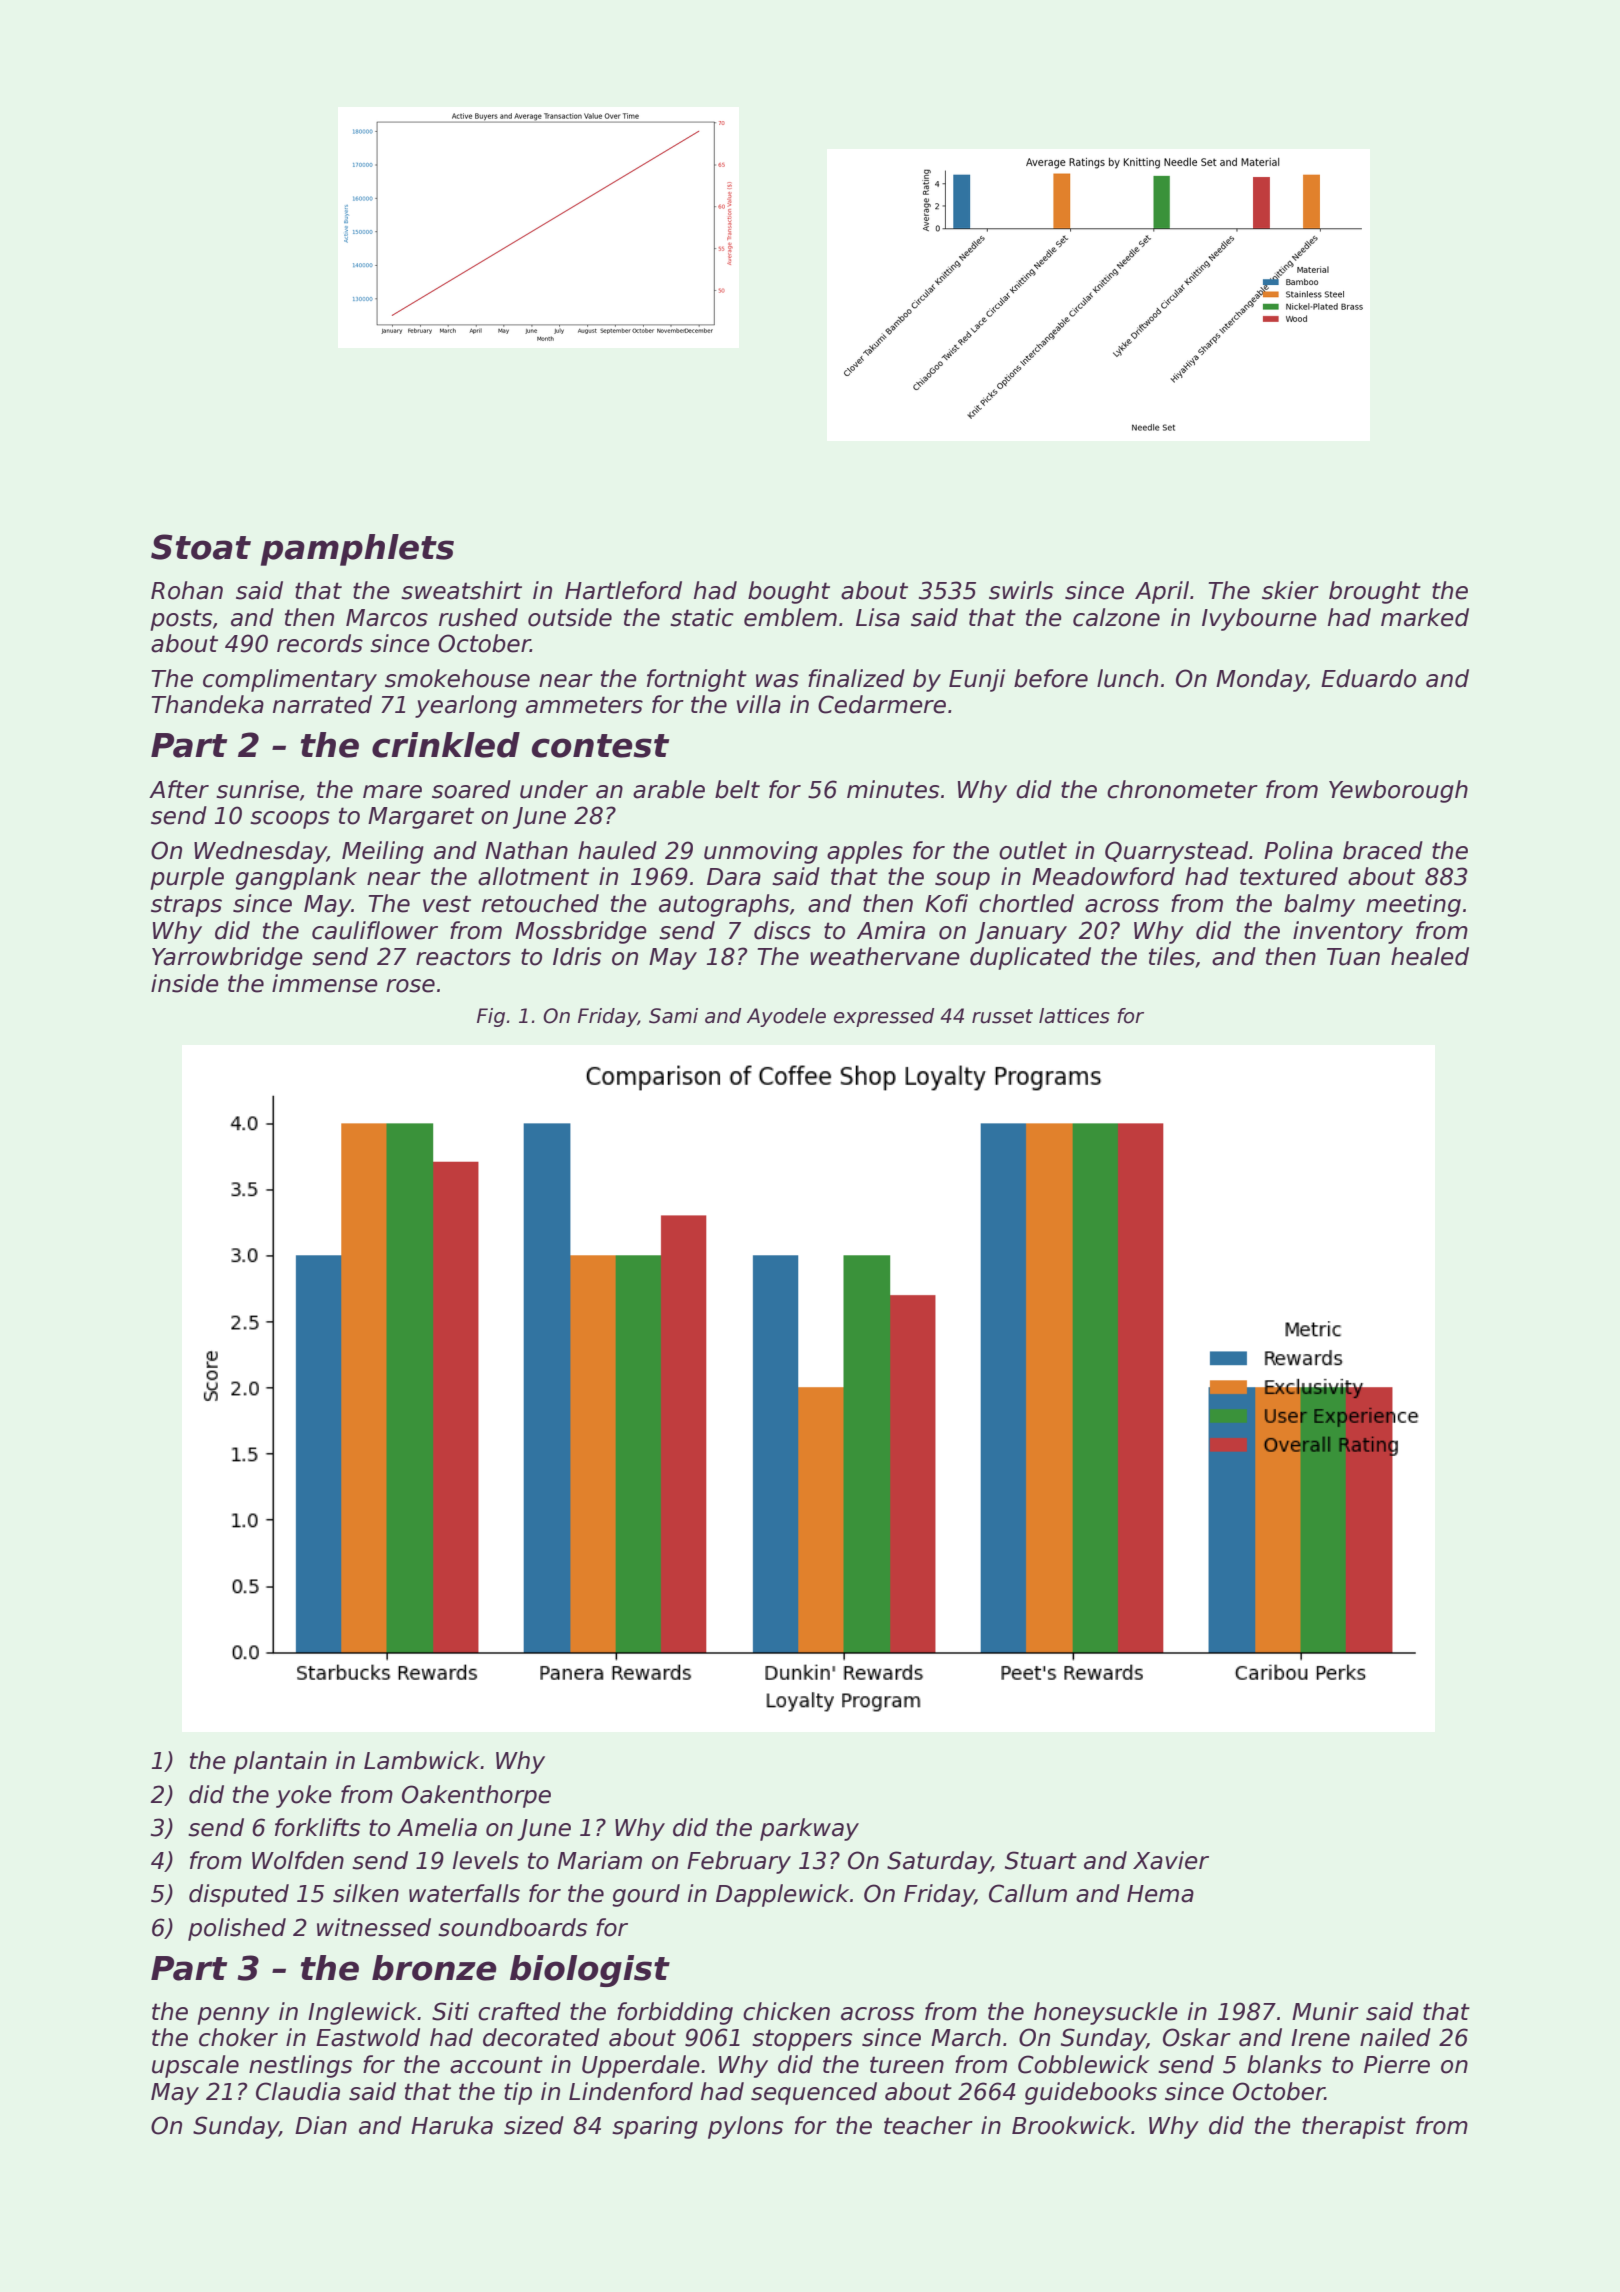 This image has height=2292, width=1620. What do you see at coordinates (357, 550) in the image?
I see `pamphlets` at bounding box center [357, 550].
